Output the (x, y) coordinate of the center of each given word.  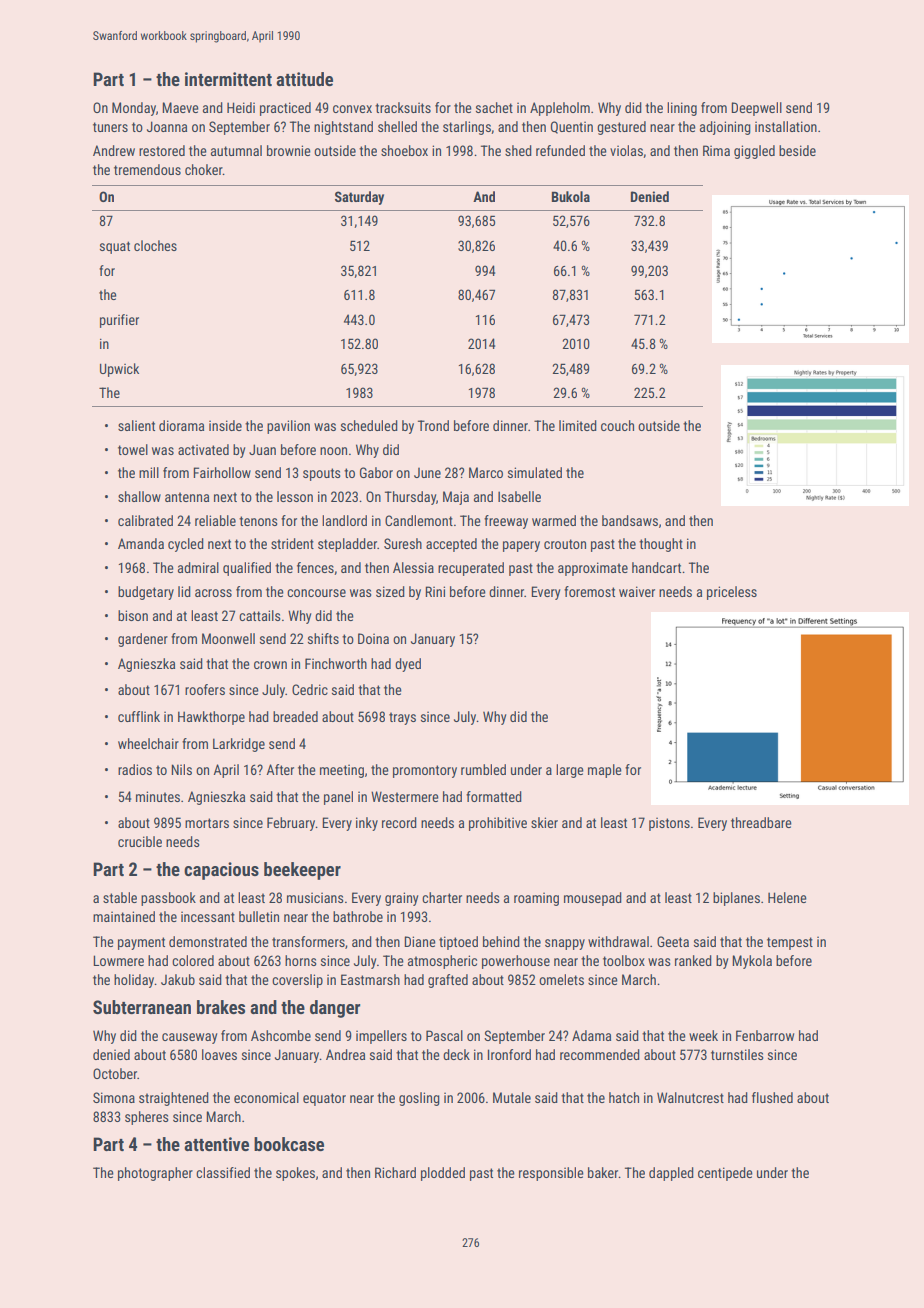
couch (617, 425)
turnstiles (737, 1054)
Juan (262, 449)
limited (578, 425)
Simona (114, 1097)
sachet (494, 107)
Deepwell (756, 109)
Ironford (509, 1054)
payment (141, 943)
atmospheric (442, 962)
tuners (110, 127)
